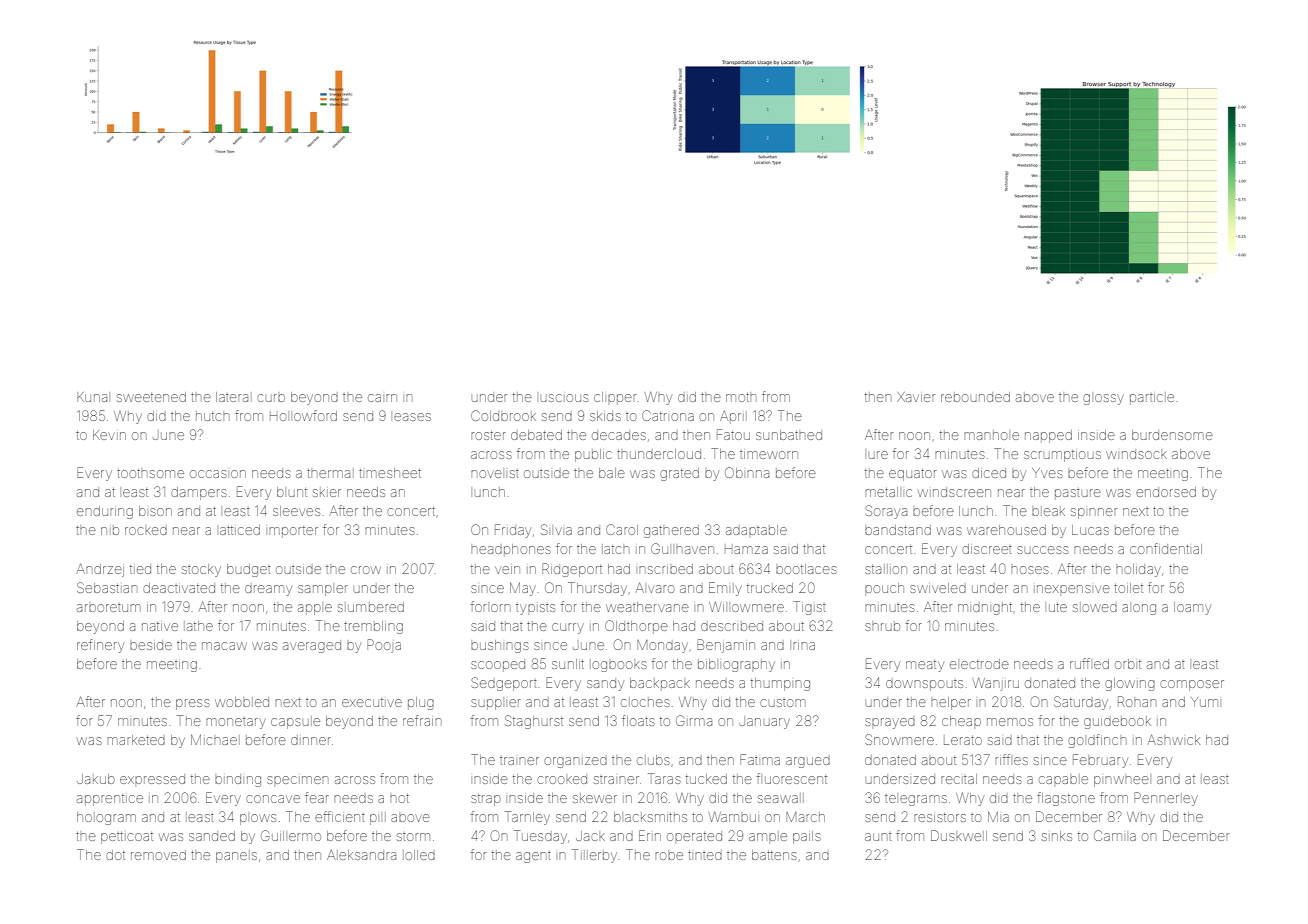  I want to click on Yves, so click(1047, 473).
